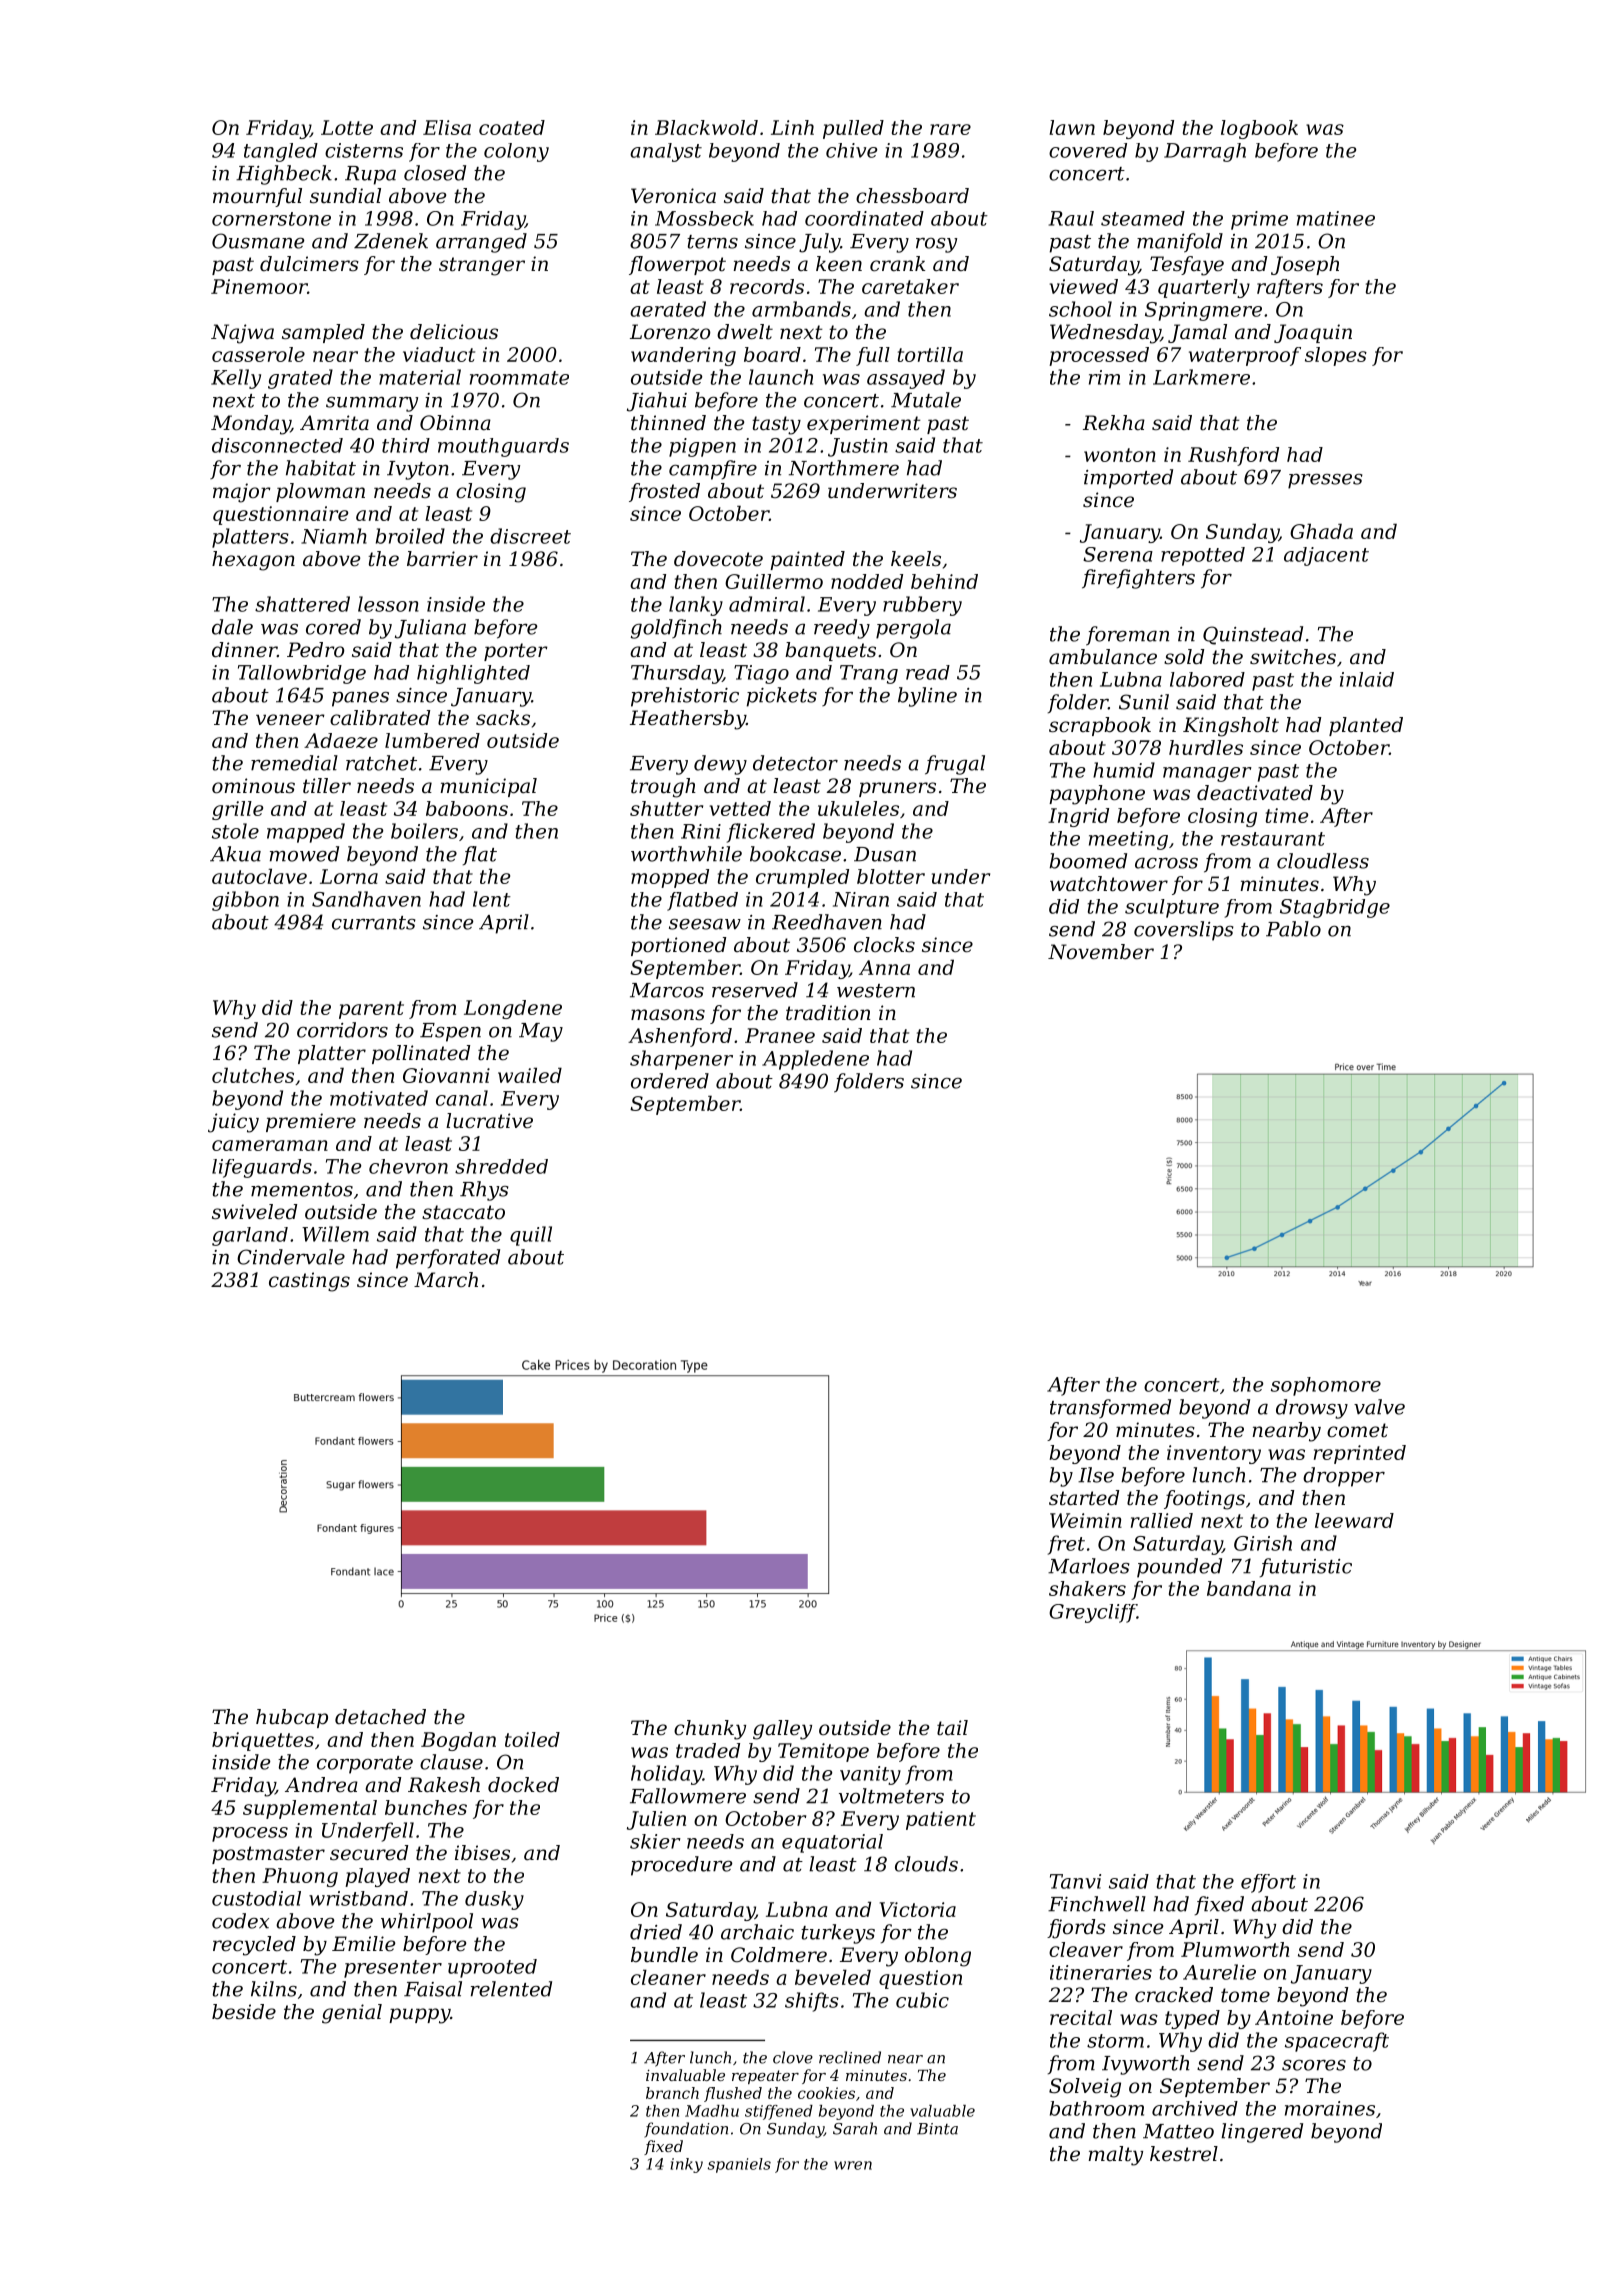 The width and height of the page is (1620, 2292). Describe the element at coordinates (447, 127) in the page. I see `Elisa` at that location.
